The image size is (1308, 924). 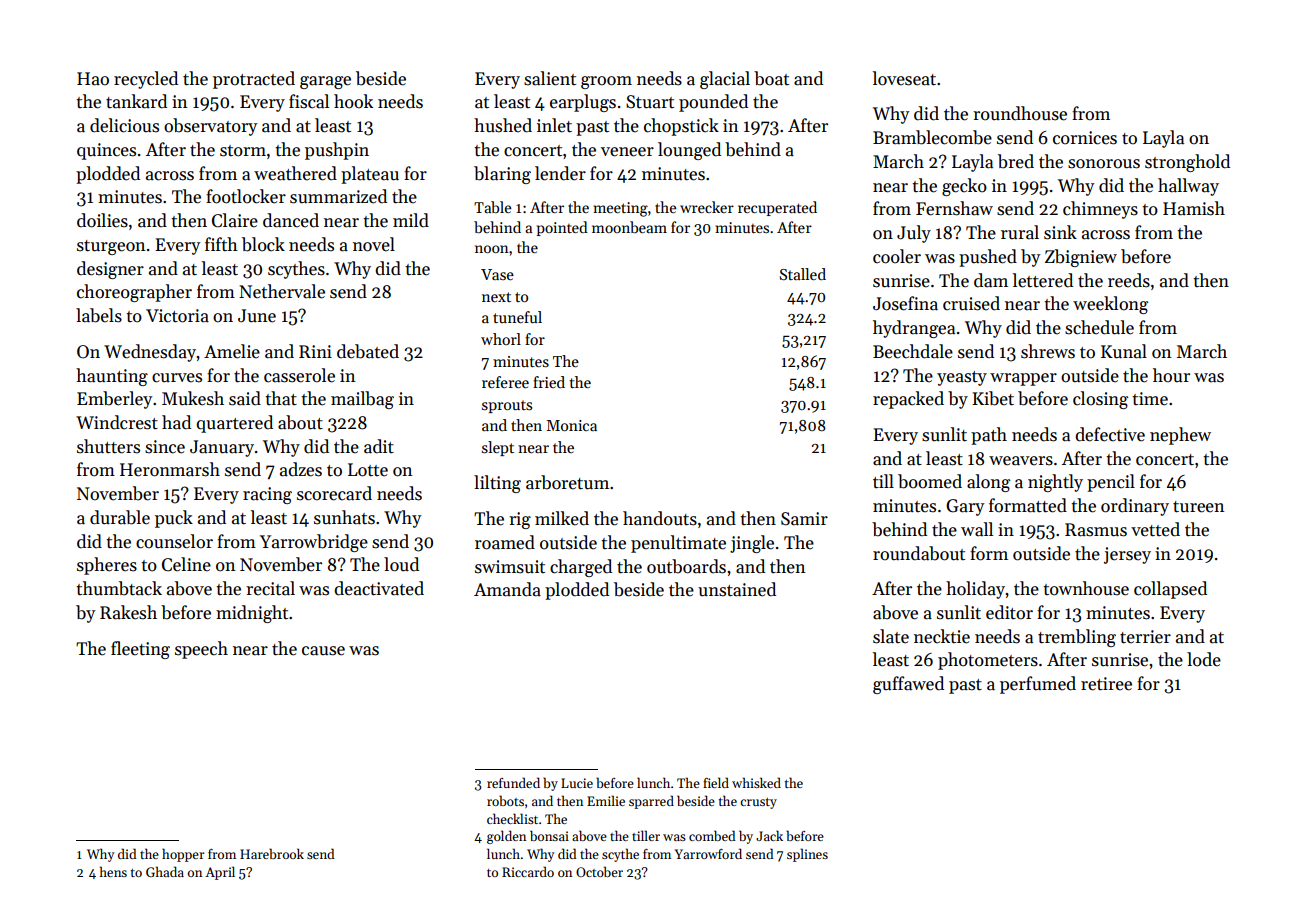 I want to click on Nethervale, so click(x=282, y=291).
